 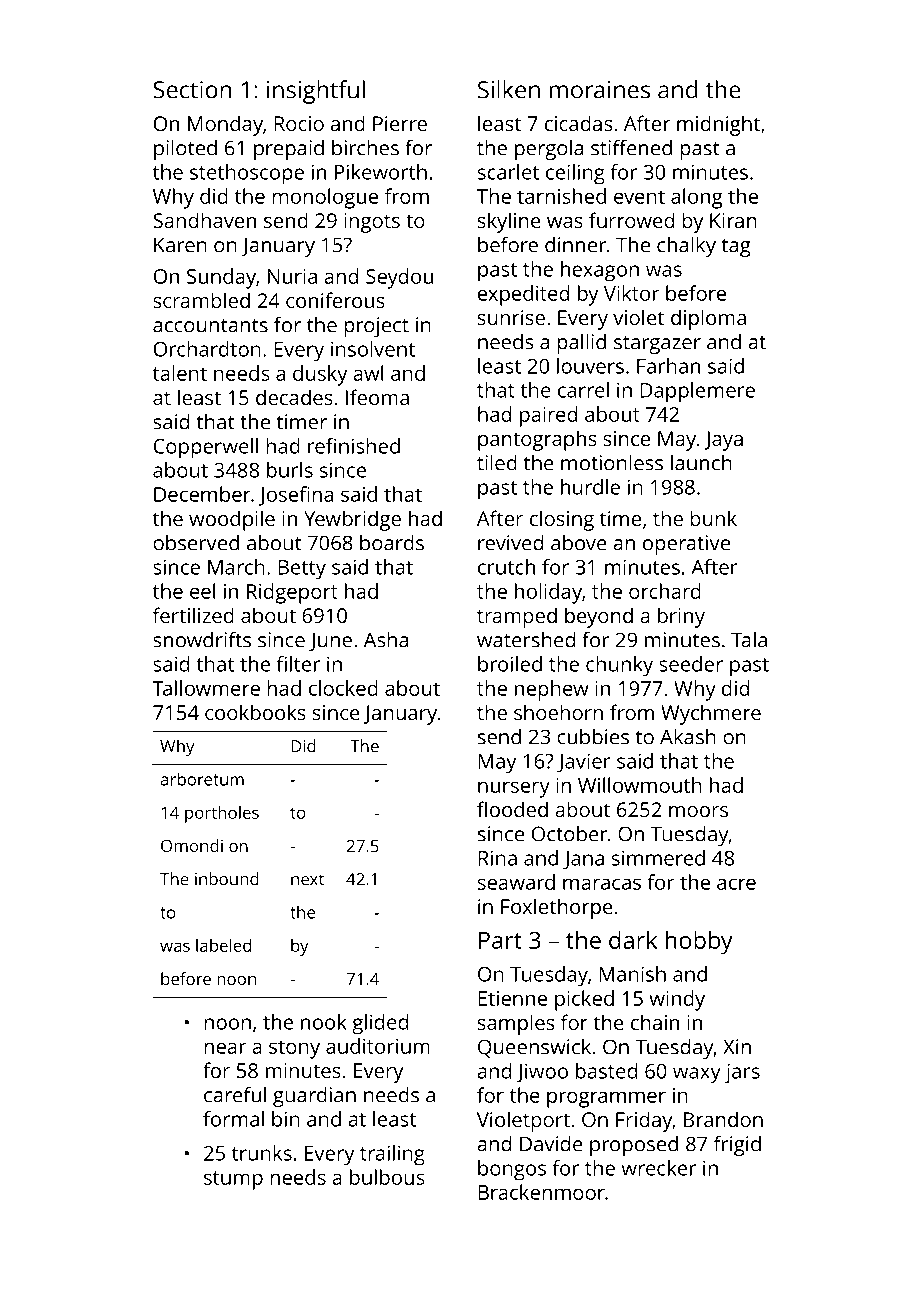 What do you see at coordinates (516, 1024) in the image?
I see `samples` at bounding box center [516, 1024].
